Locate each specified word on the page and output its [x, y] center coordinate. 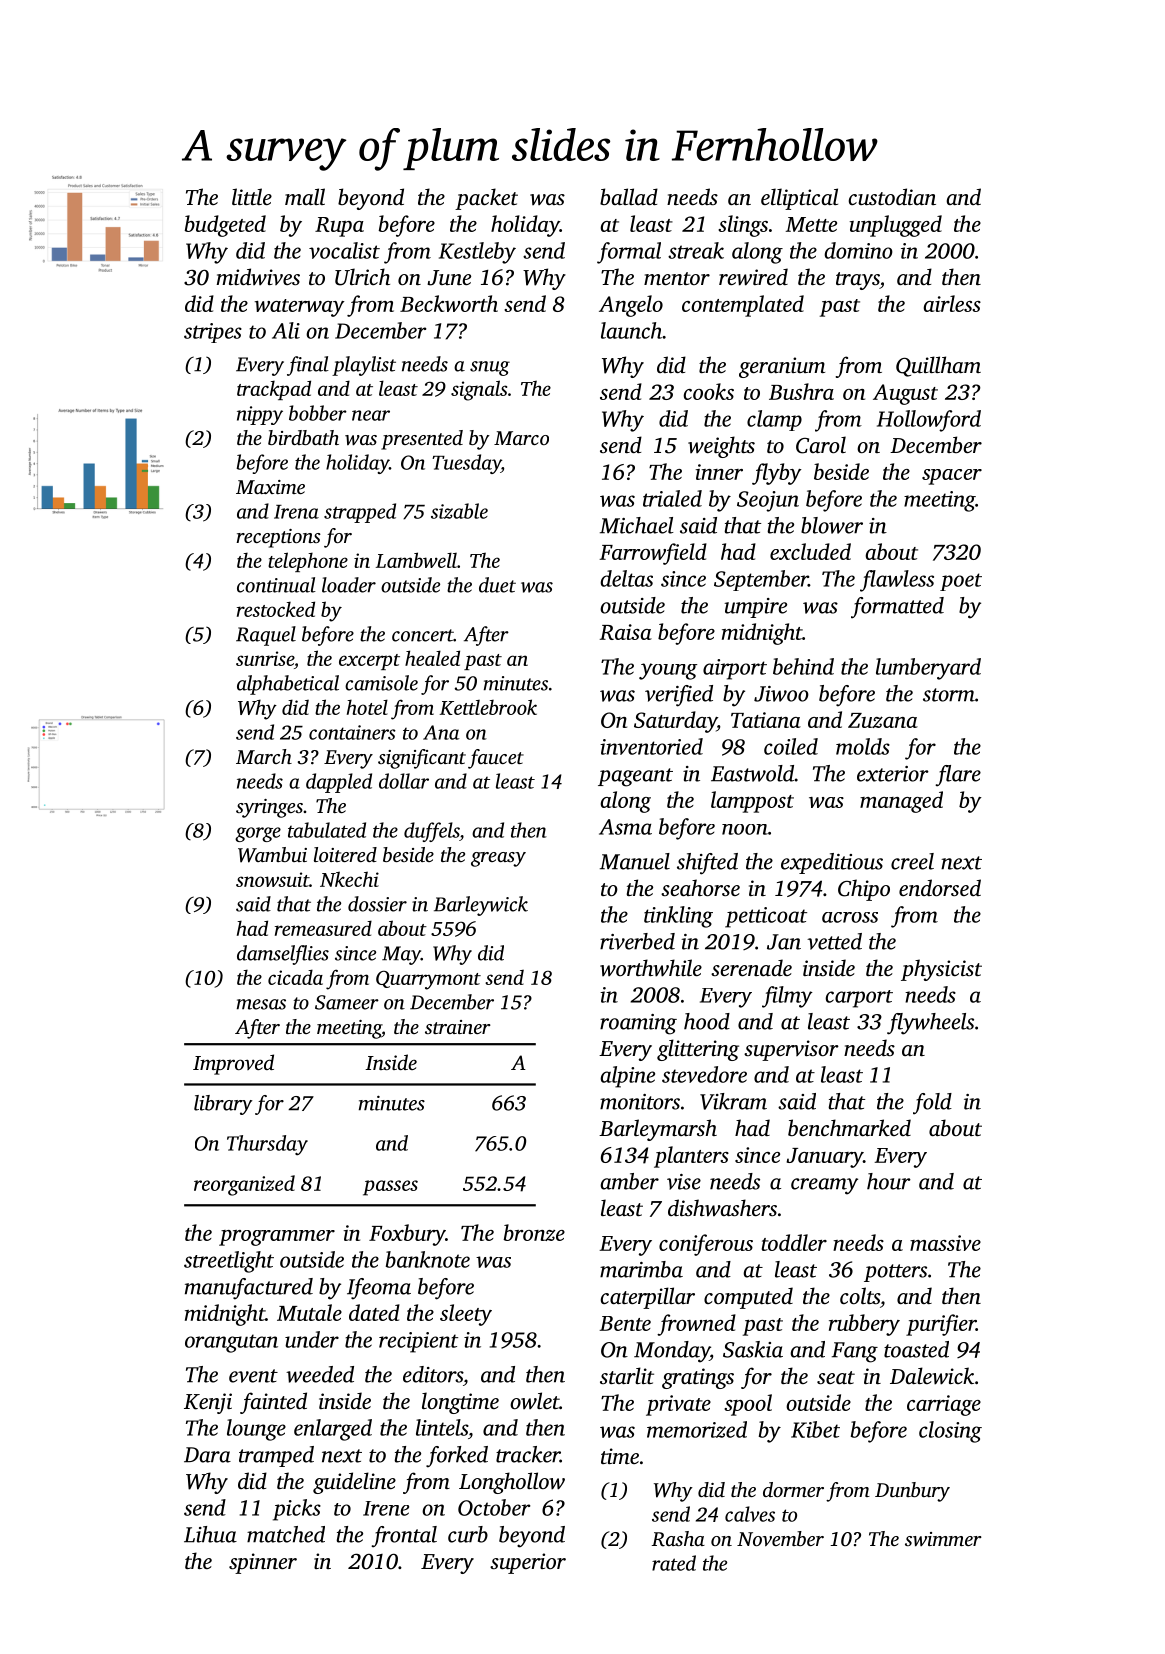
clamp [774, 420]
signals [479, 390]
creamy [824, 1186]
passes [390, 1188]
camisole [381, 683]
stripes [213, 333]
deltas [626, 578]
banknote [428, 1259]
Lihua [210, 1534]
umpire [755, 608]
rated [674, 1563]
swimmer [943, 1539]
